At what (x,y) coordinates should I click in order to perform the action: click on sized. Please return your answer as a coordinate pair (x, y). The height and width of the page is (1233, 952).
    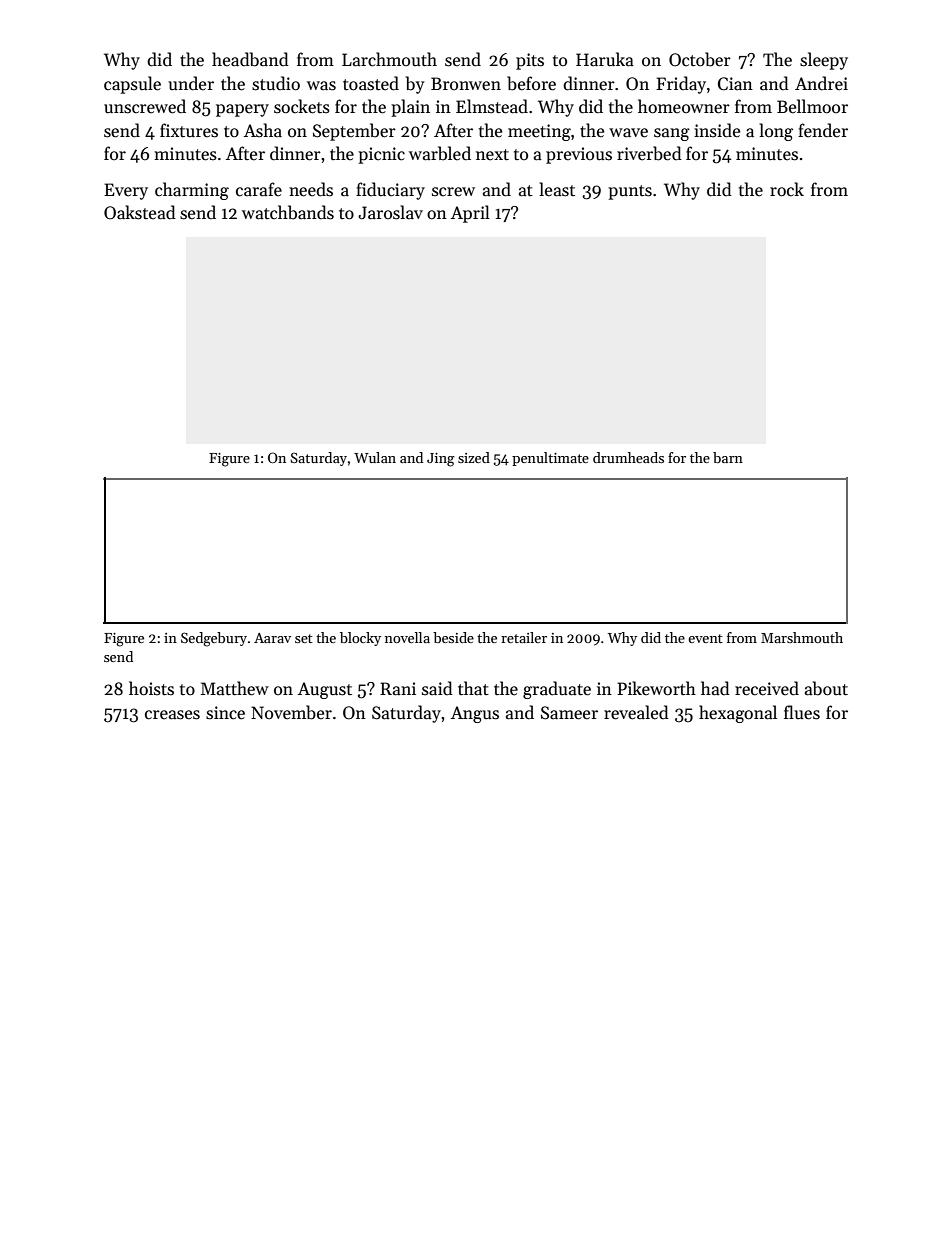
    Looking at the image, I should click on (474, 457).
